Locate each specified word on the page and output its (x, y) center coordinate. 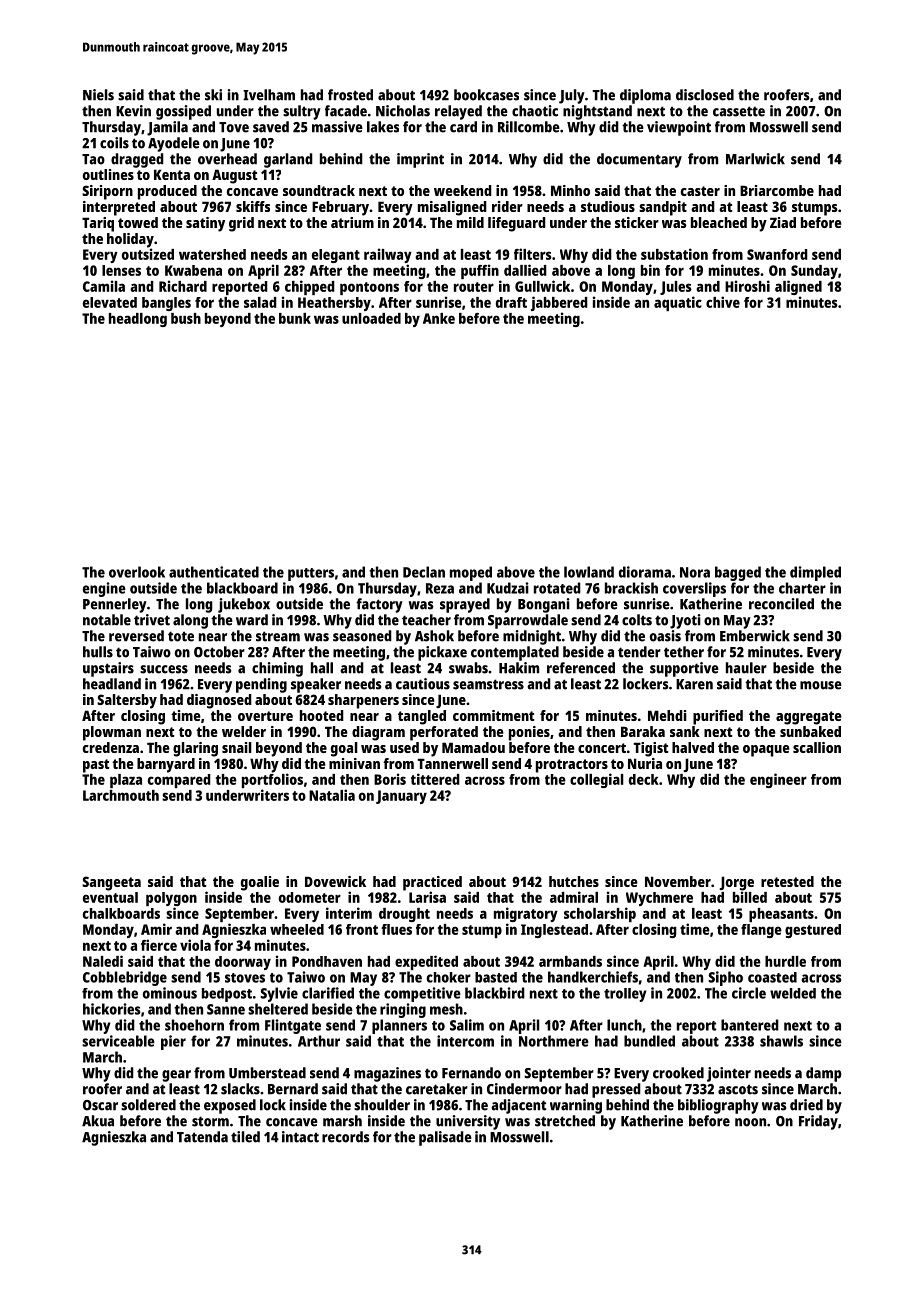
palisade (445, 1138)
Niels (98, 95)
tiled (245, 1137)
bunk (295, 318)
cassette (739, 111)
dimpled (815, 573)
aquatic (678, 303)
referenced (581, 668)
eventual (110, 897)
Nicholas (403, 111)
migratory (526, 914)
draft (511, 302)
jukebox (244, 605)
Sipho (725, 978)
